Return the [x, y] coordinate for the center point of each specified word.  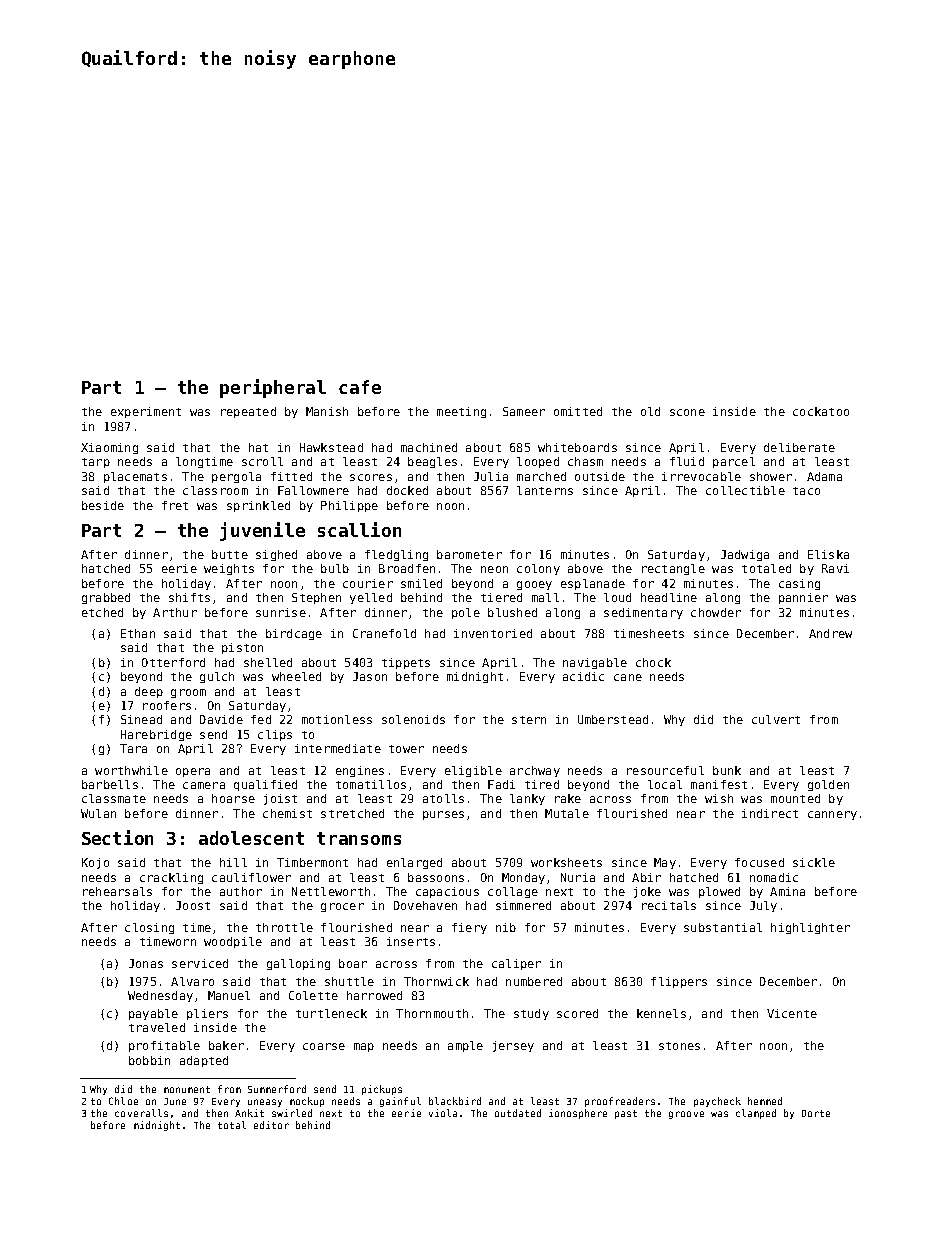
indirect [770, 813]
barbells [110, 784]
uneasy [265, 1103]
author [241, 891]
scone [687, 412]
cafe [360, 387]
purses [443, 815]
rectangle [673, 569]
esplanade [593, 584]
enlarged [414, 863]
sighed [276, 555]
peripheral [273, 388]
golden [828, 785]
